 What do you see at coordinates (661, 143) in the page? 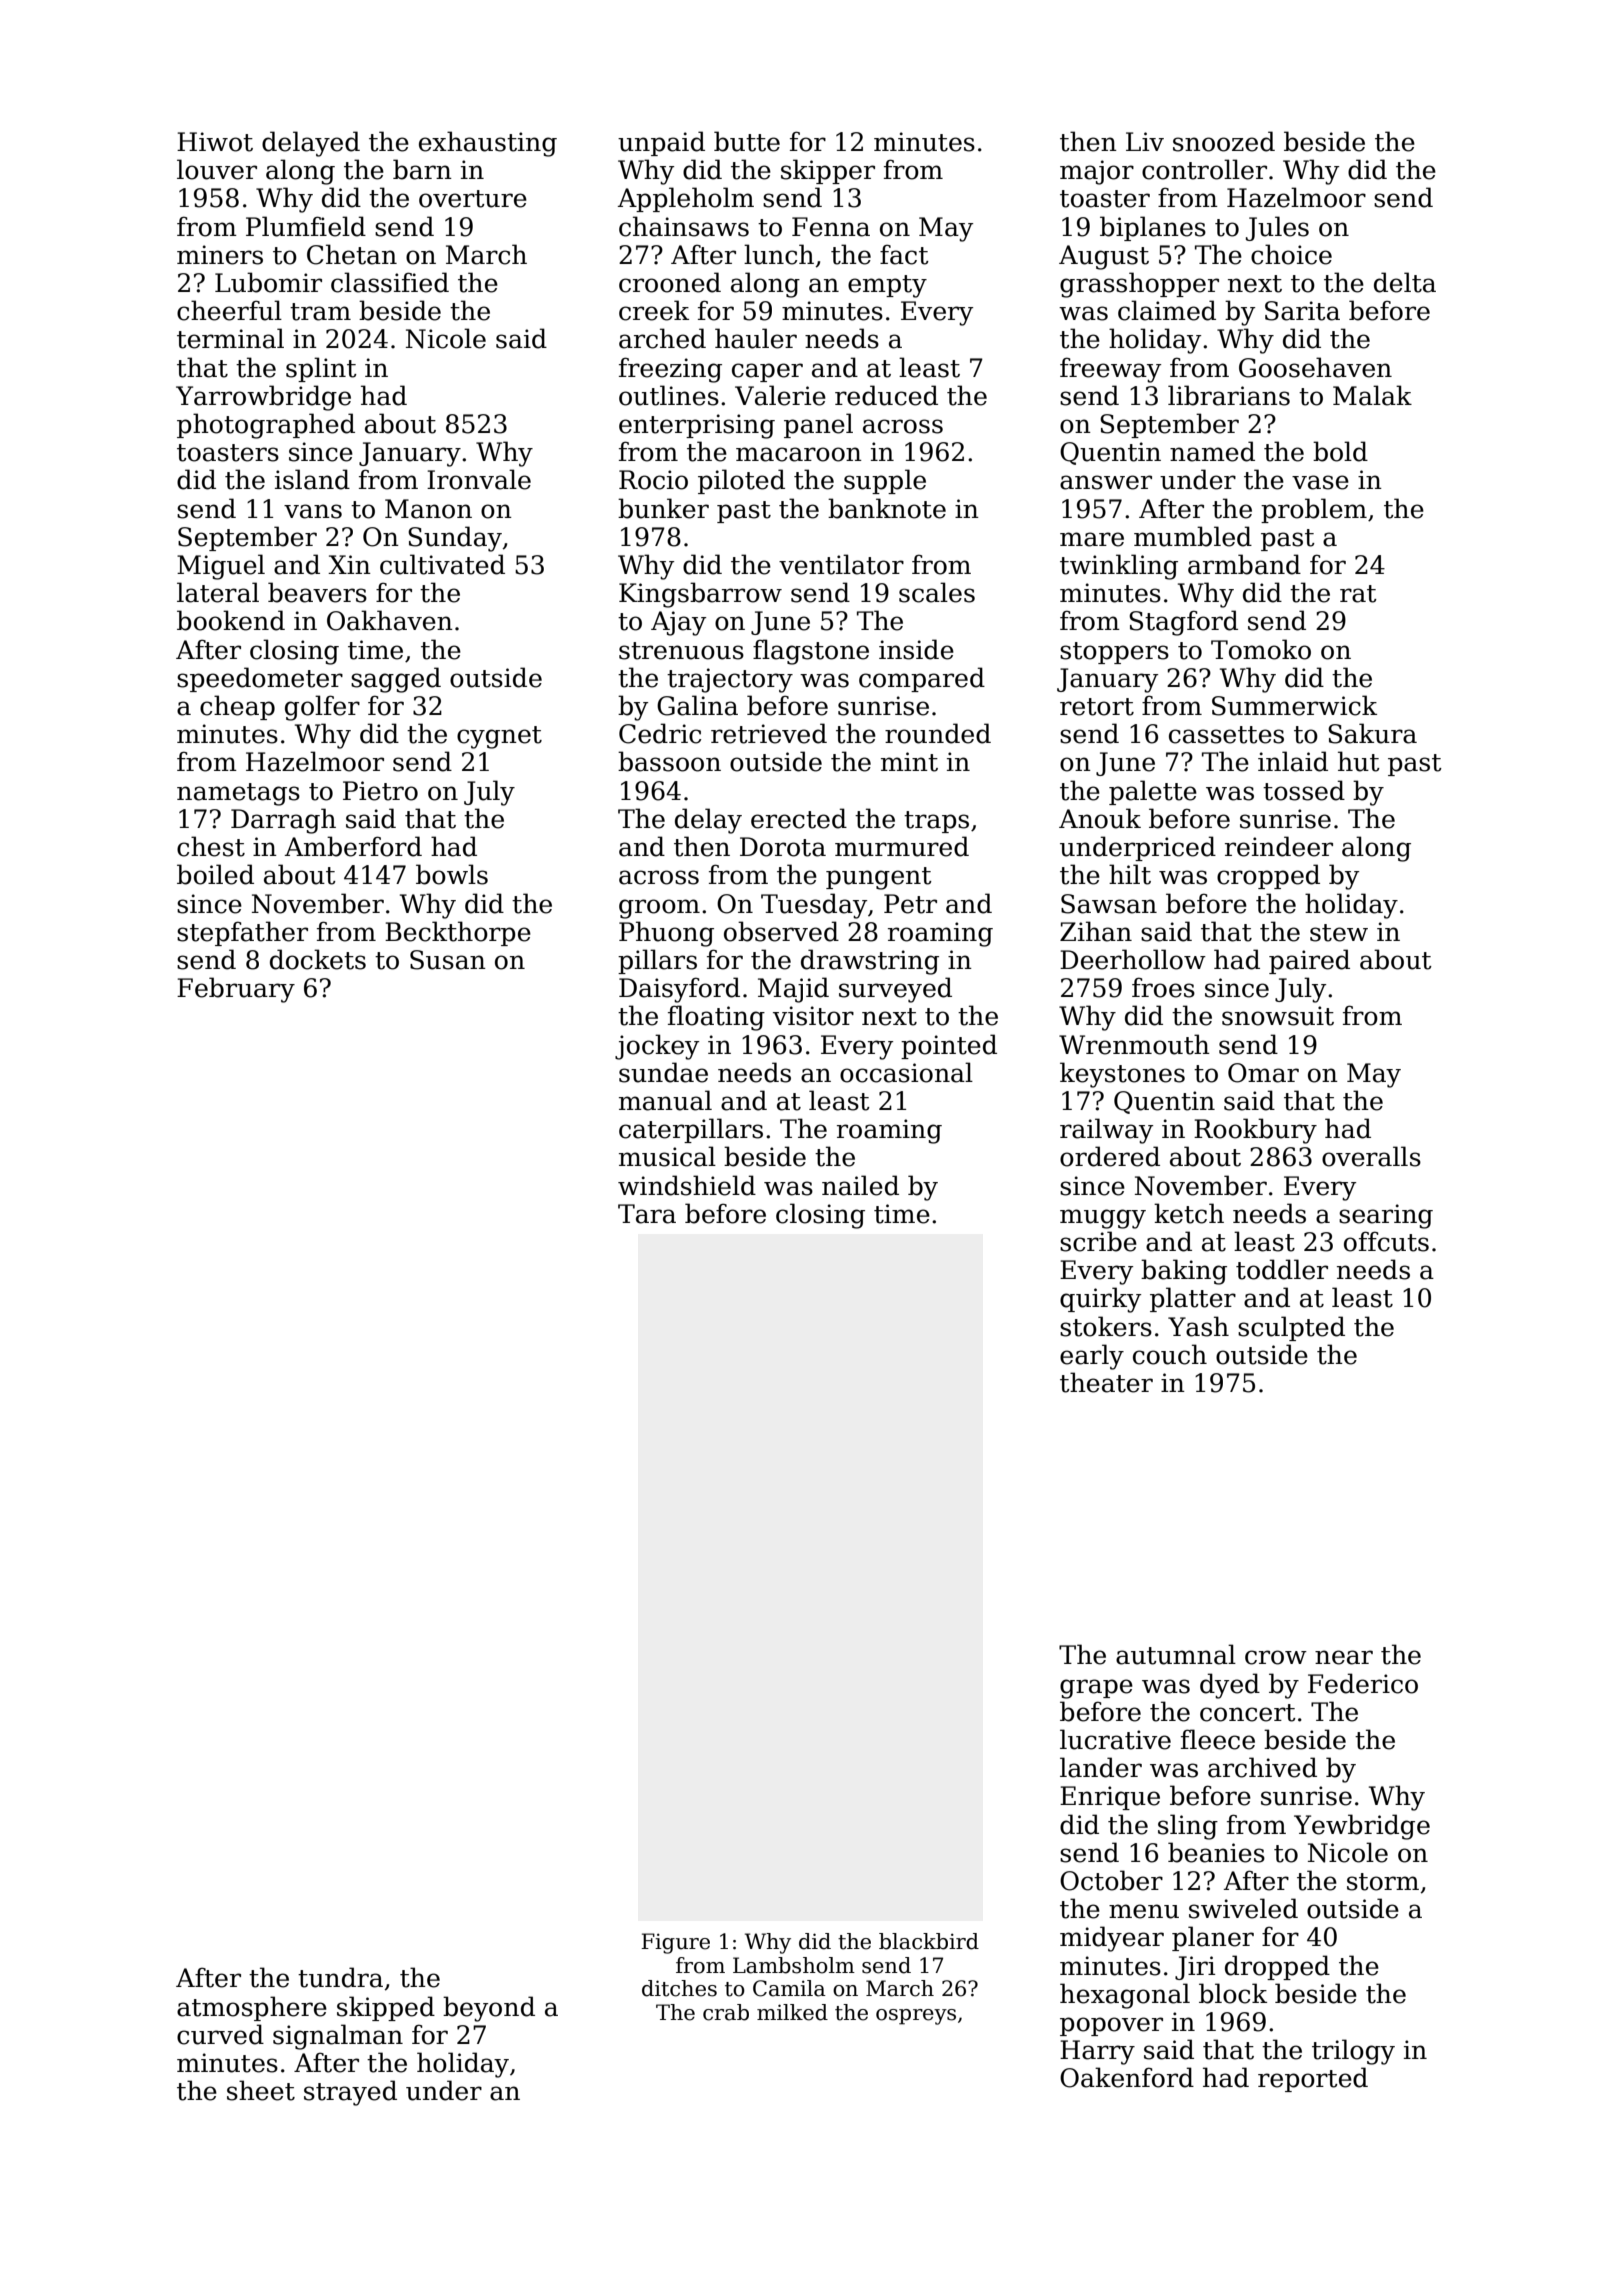
I see `unpaid` at bounding box center [661, 143].
